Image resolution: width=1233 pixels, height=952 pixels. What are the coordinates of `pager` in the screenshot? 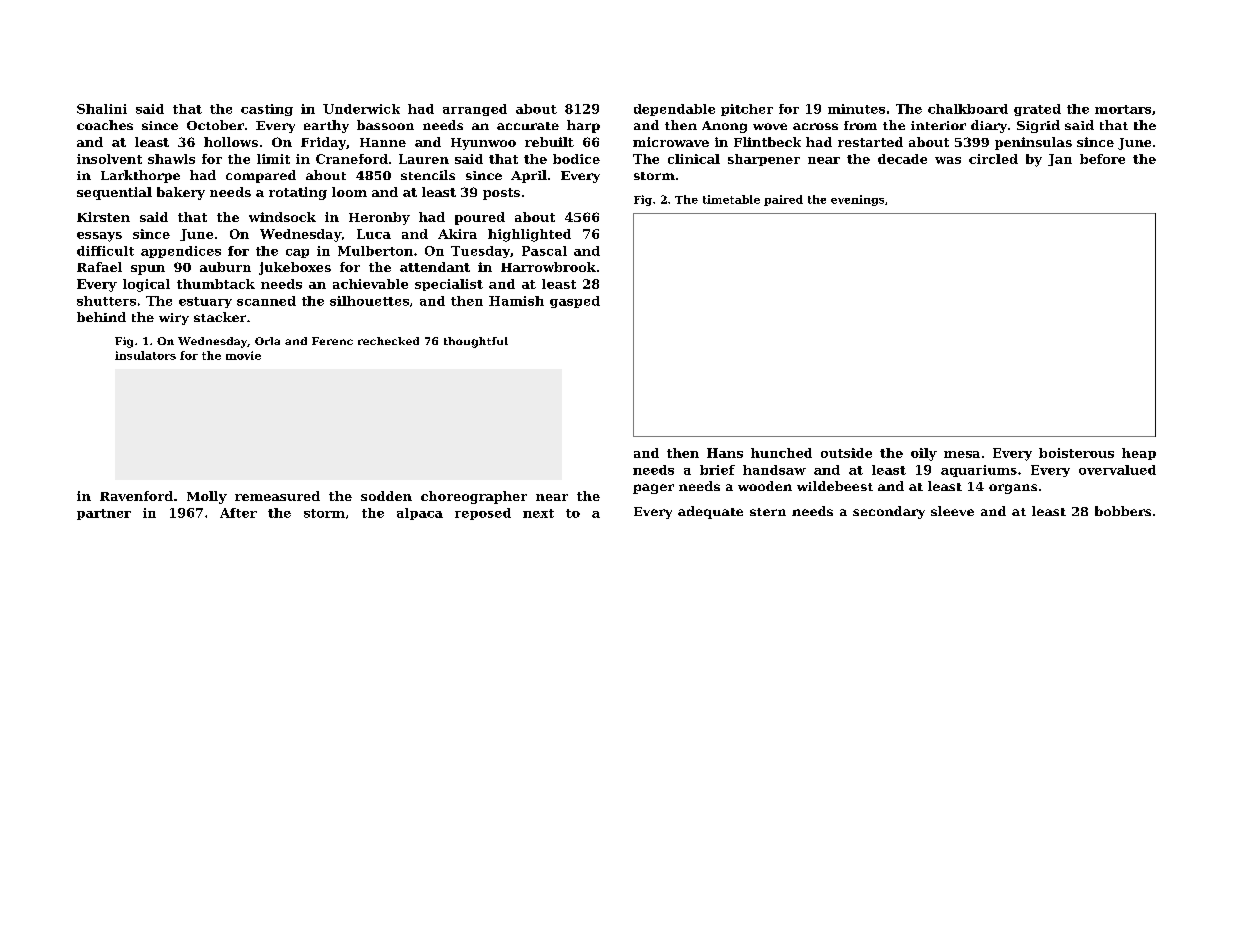 It's located at (653, 489).
